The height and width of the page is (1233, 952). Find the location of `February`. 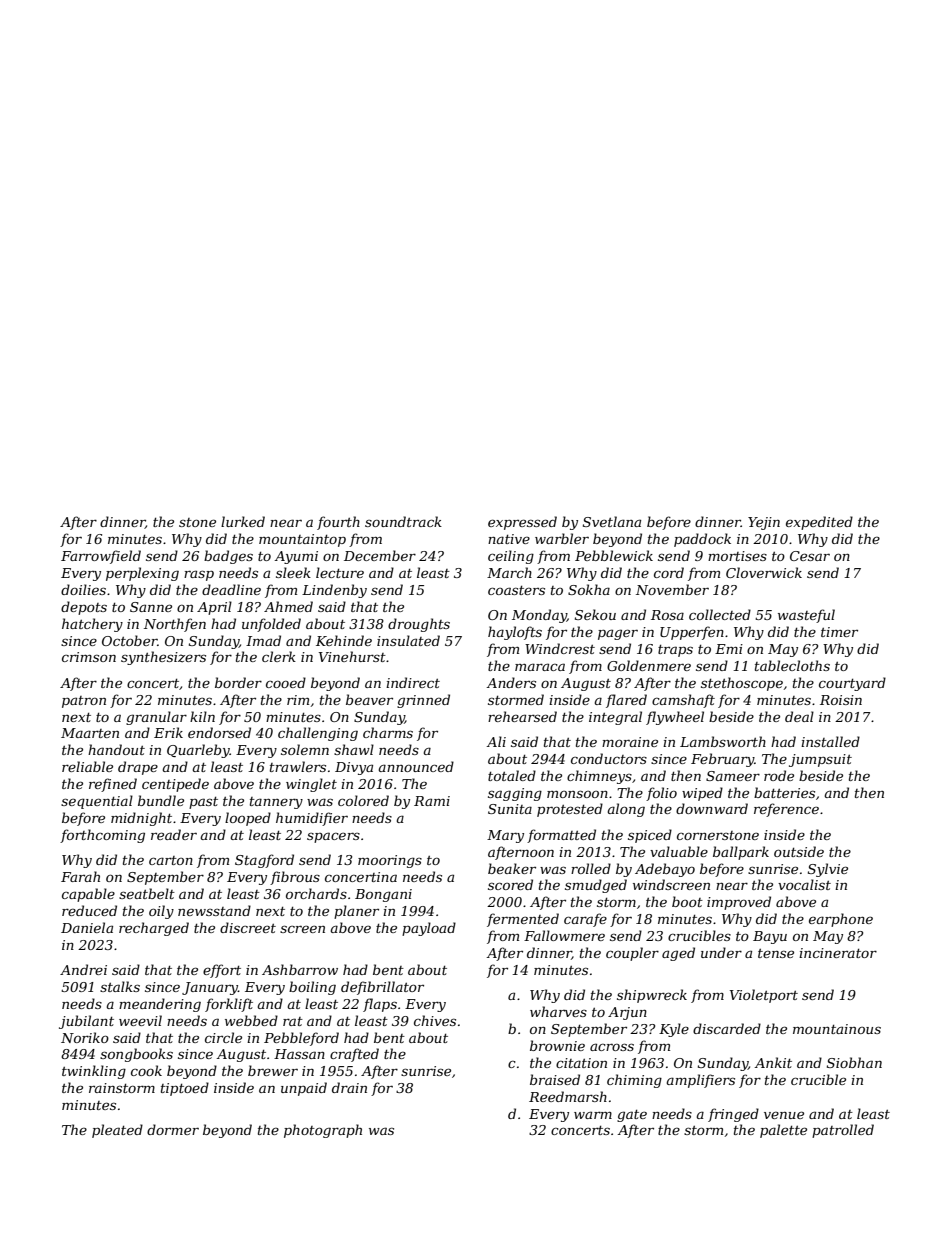

February is located at coordinates (722, 760).
